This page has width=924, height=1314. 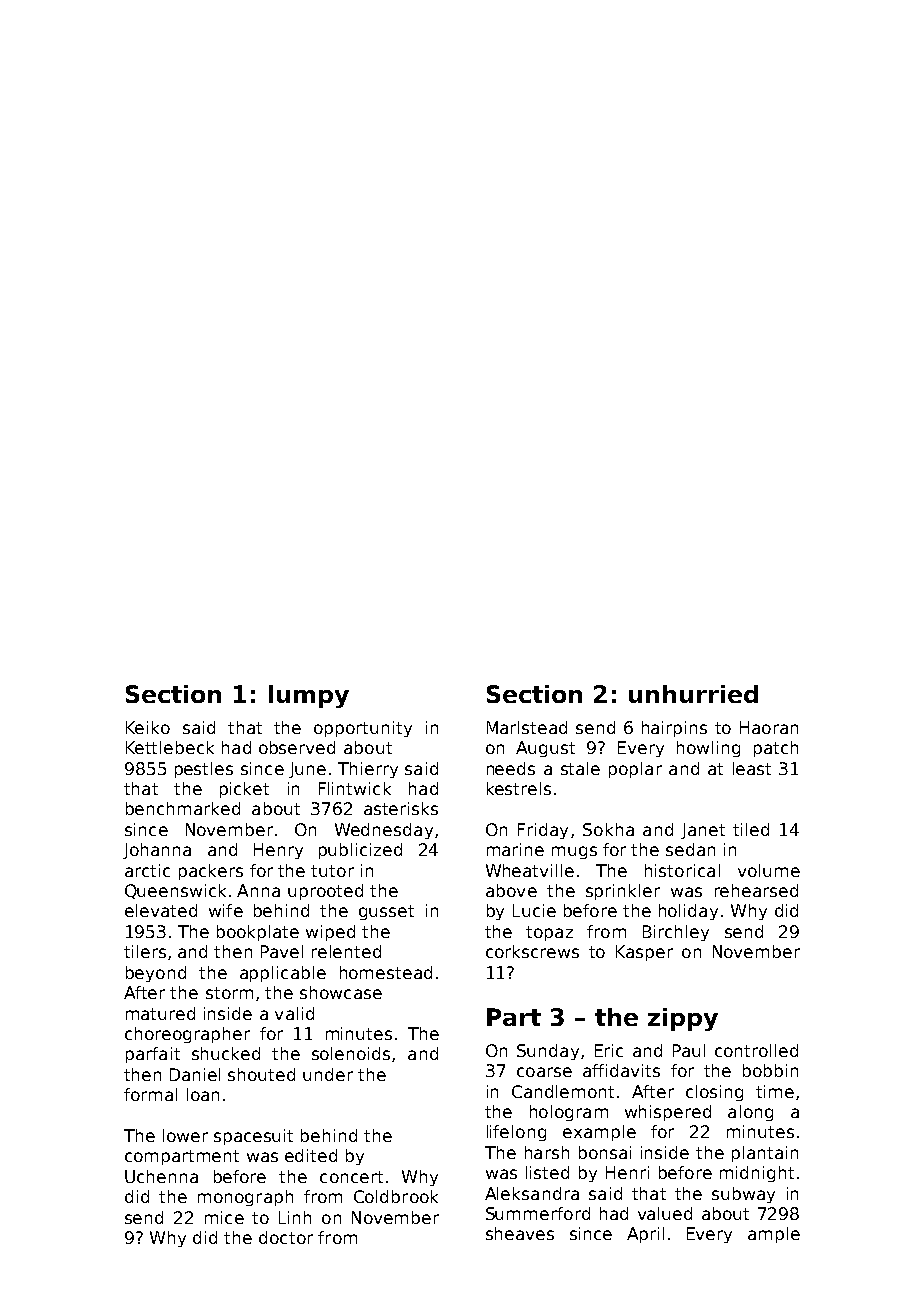 What do you see at coordinates (693, 694) in the page?
I see `unhurried` at bounding box center [693, 694].
